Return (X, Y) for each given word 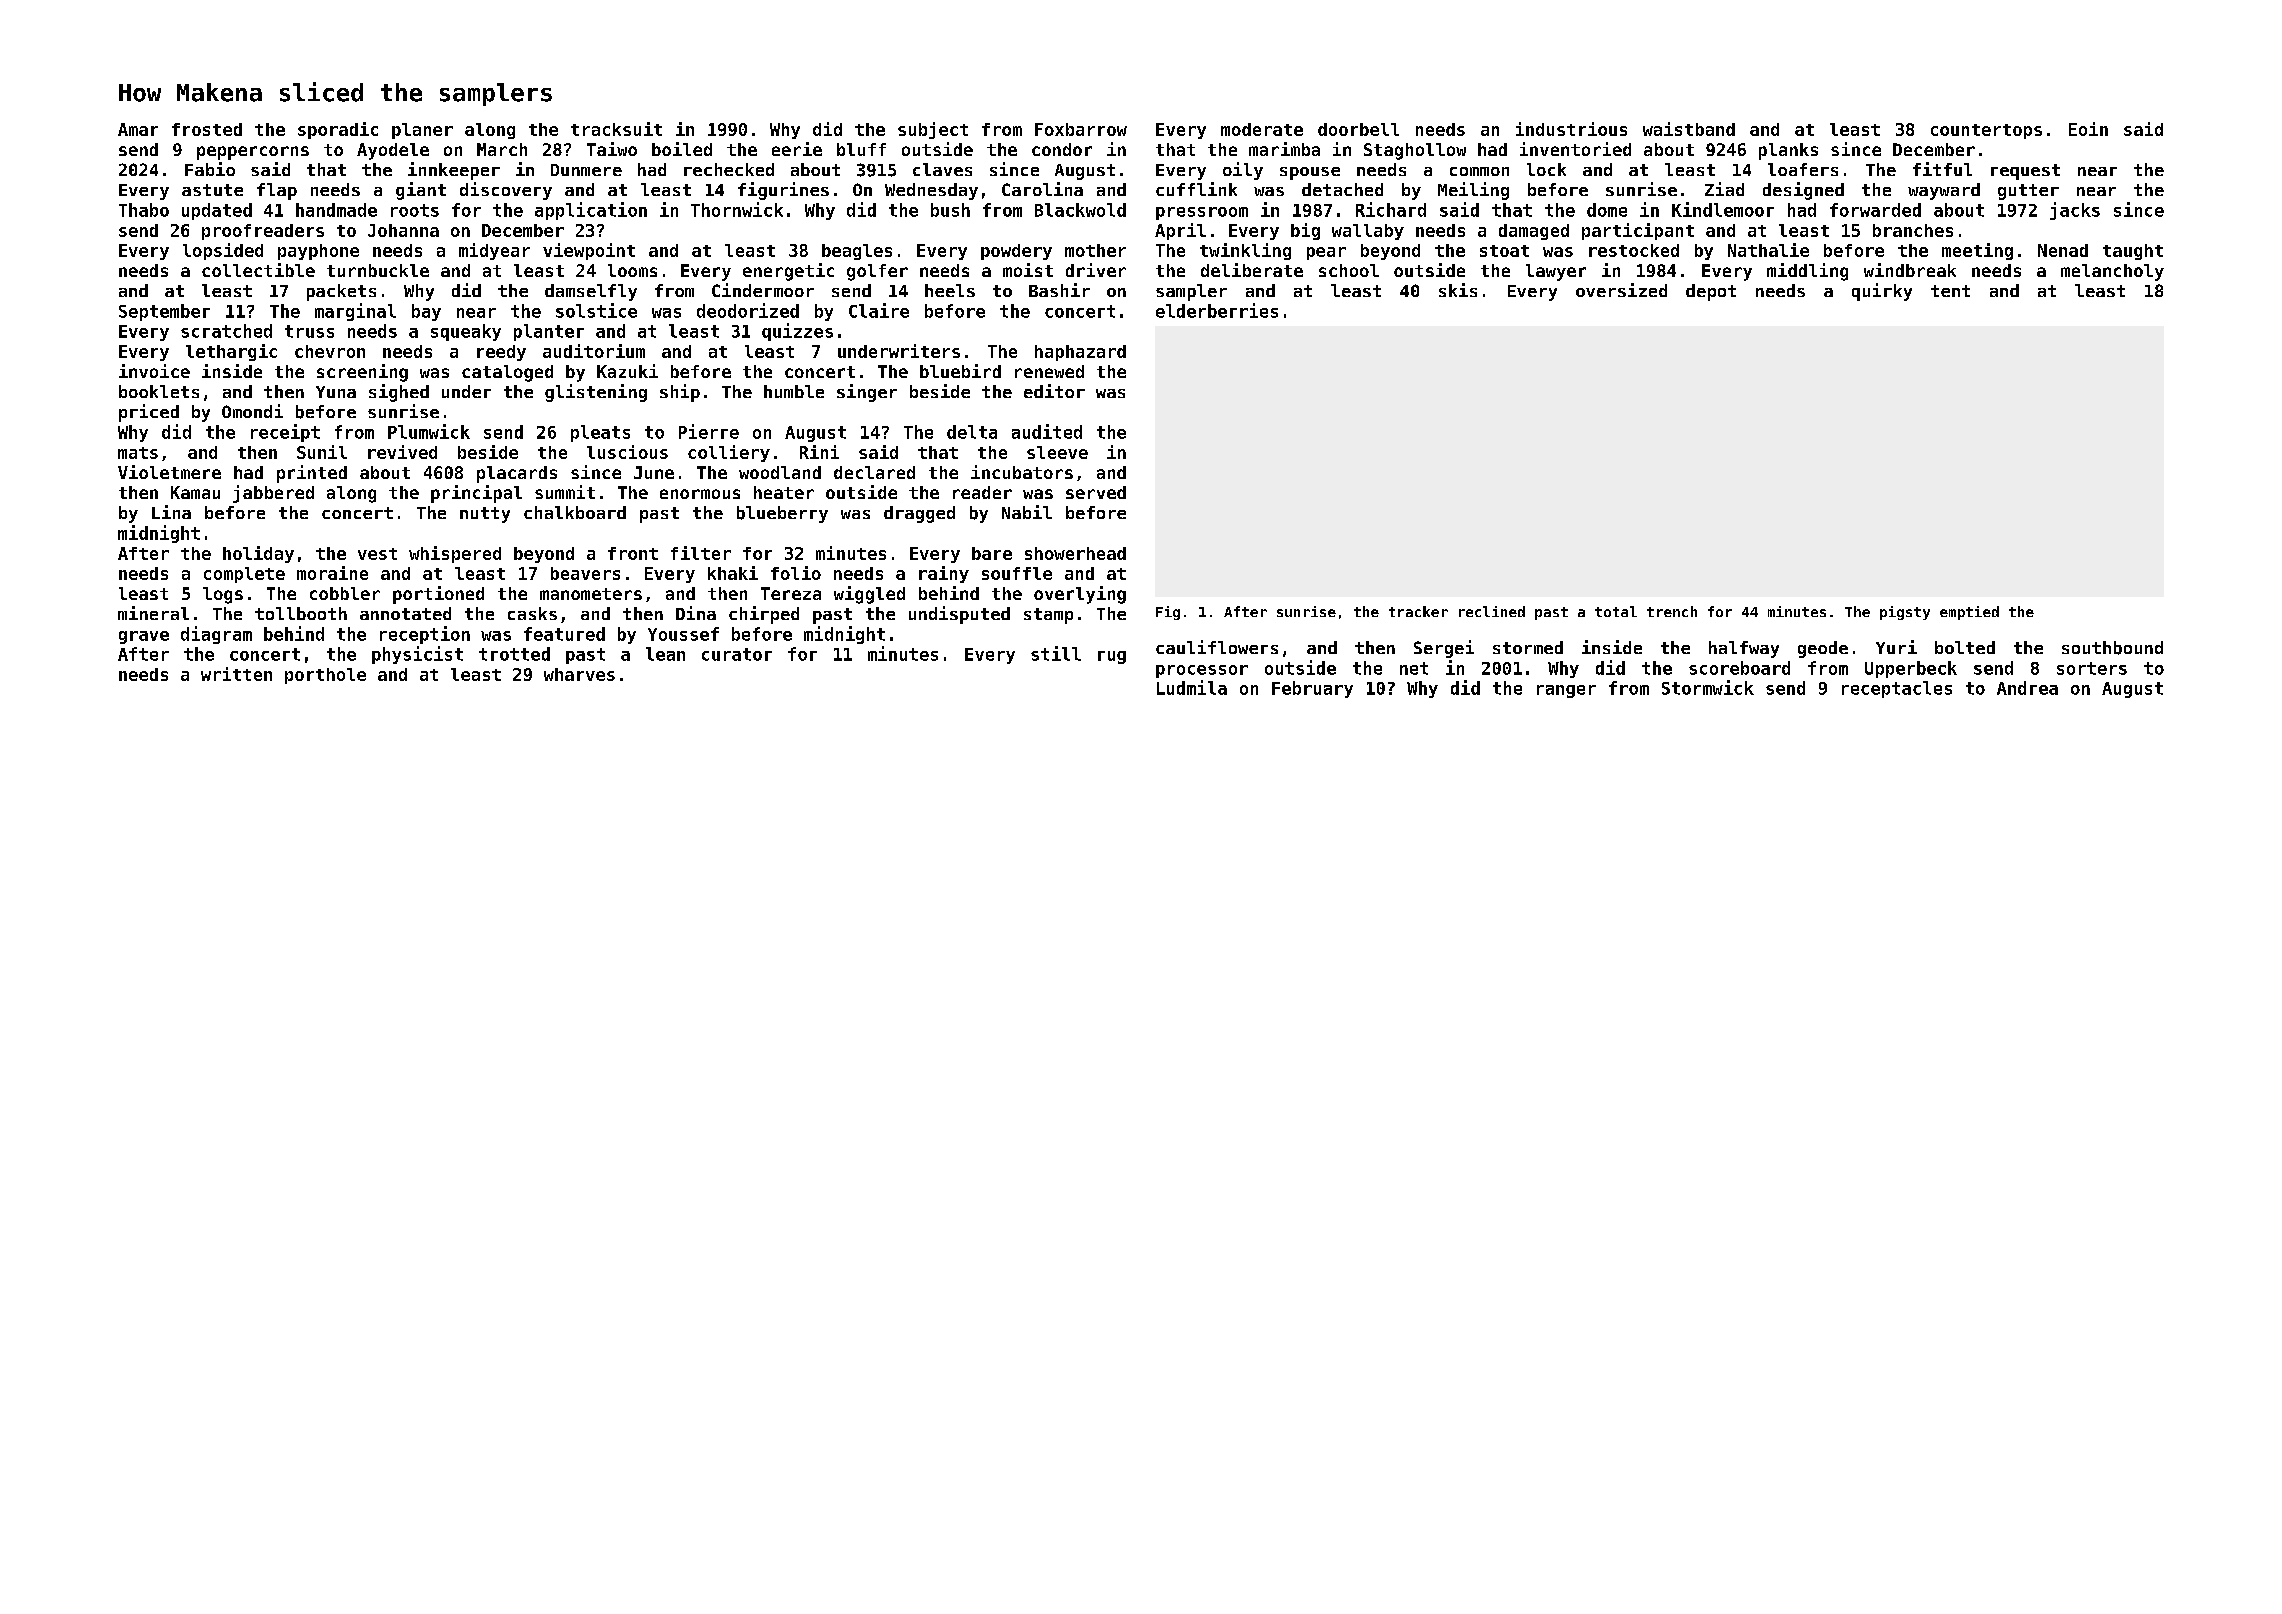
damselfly (591, 292)
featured (564, 634)
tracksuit (616, 129)
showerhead (1075, 553)
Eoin (2088, 129)
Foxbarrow (1081, 129)
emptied (1969, 613)
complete (244, 575)
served (1096, 492)
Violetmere (169, 472)
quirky (1882, 292)
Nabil (1027, 512)
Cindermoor (763, 290)
